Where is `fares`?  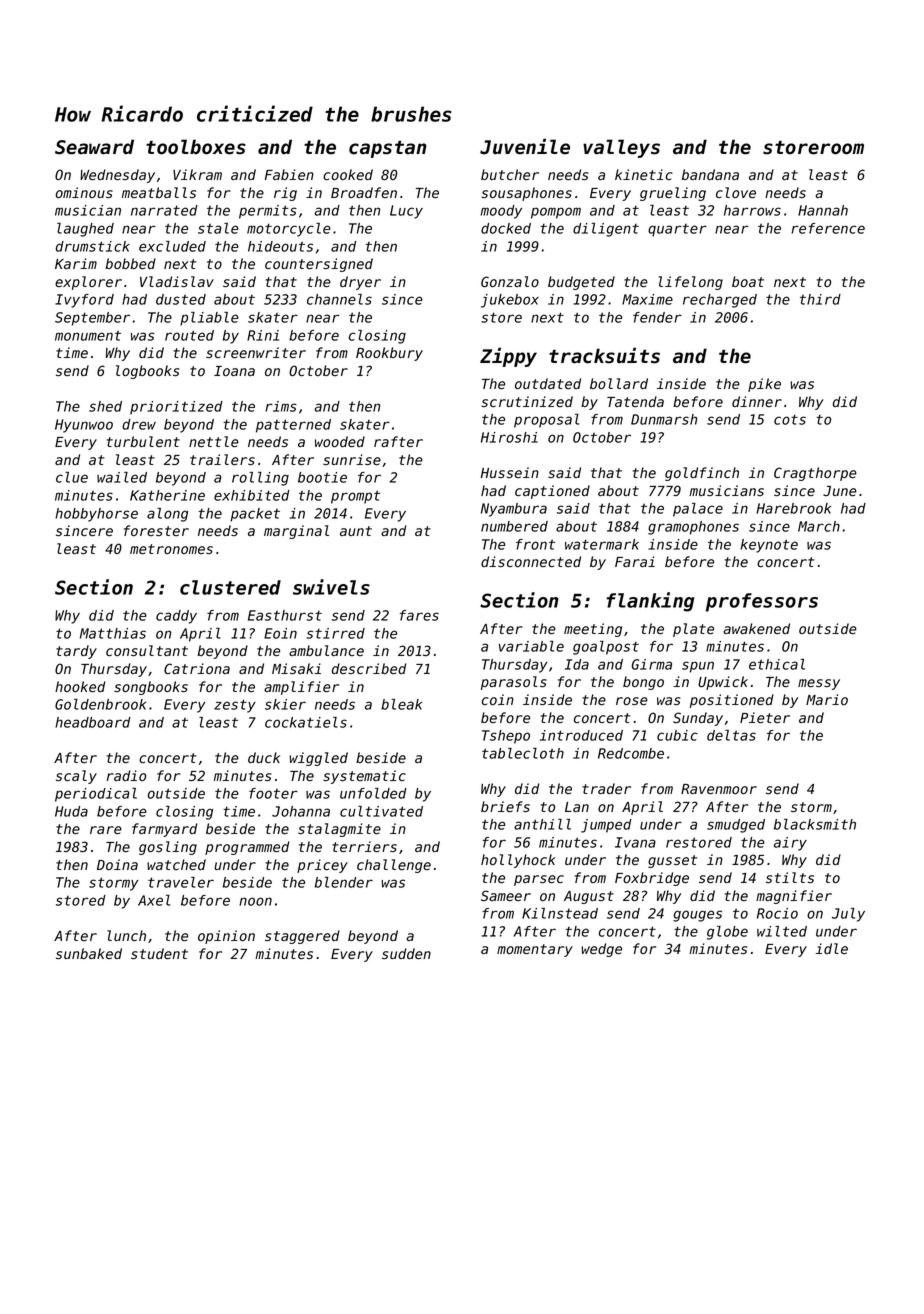 fares is located at coordinates (419, 615).
